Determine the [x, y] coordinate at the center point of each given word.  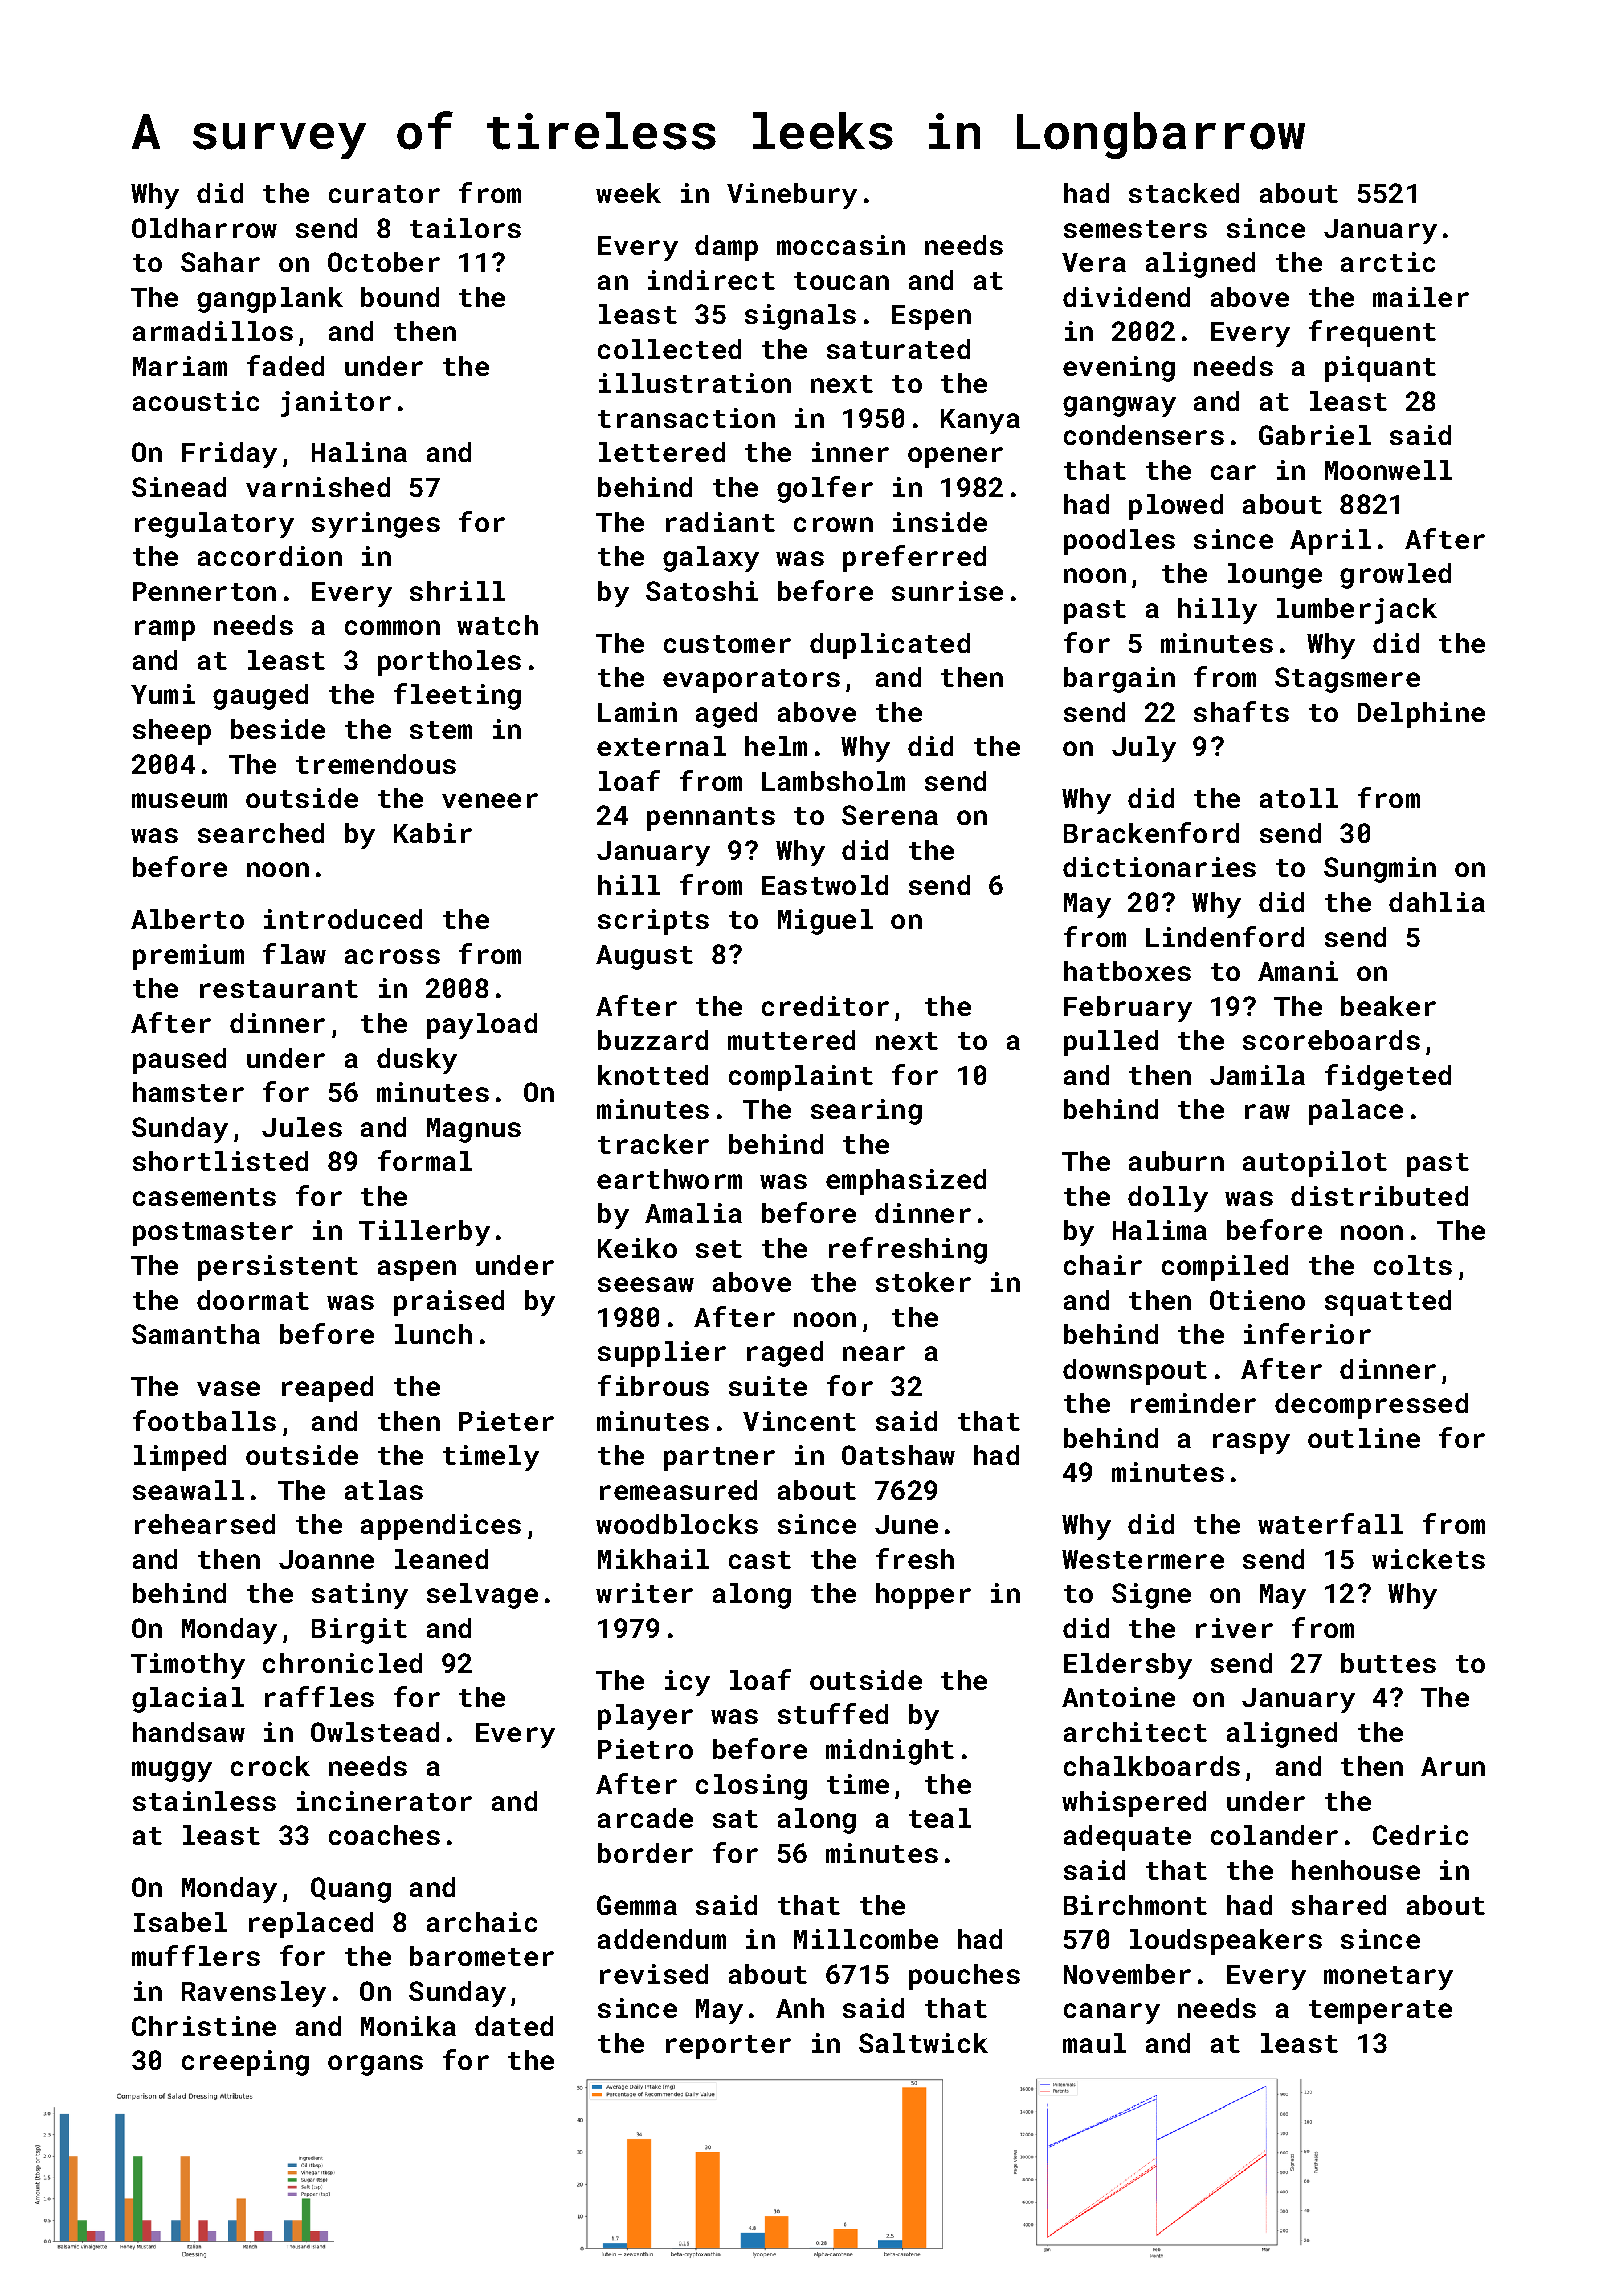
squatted [1388, 1303]
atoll [1299, 798]
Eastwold [825, 885]
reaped [327, 1389]
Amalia [693, 1213]
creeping [245, 2063]
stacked [1184, 193]
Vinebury [792, 196]
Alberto [187, 919]
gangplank [270, 300]
